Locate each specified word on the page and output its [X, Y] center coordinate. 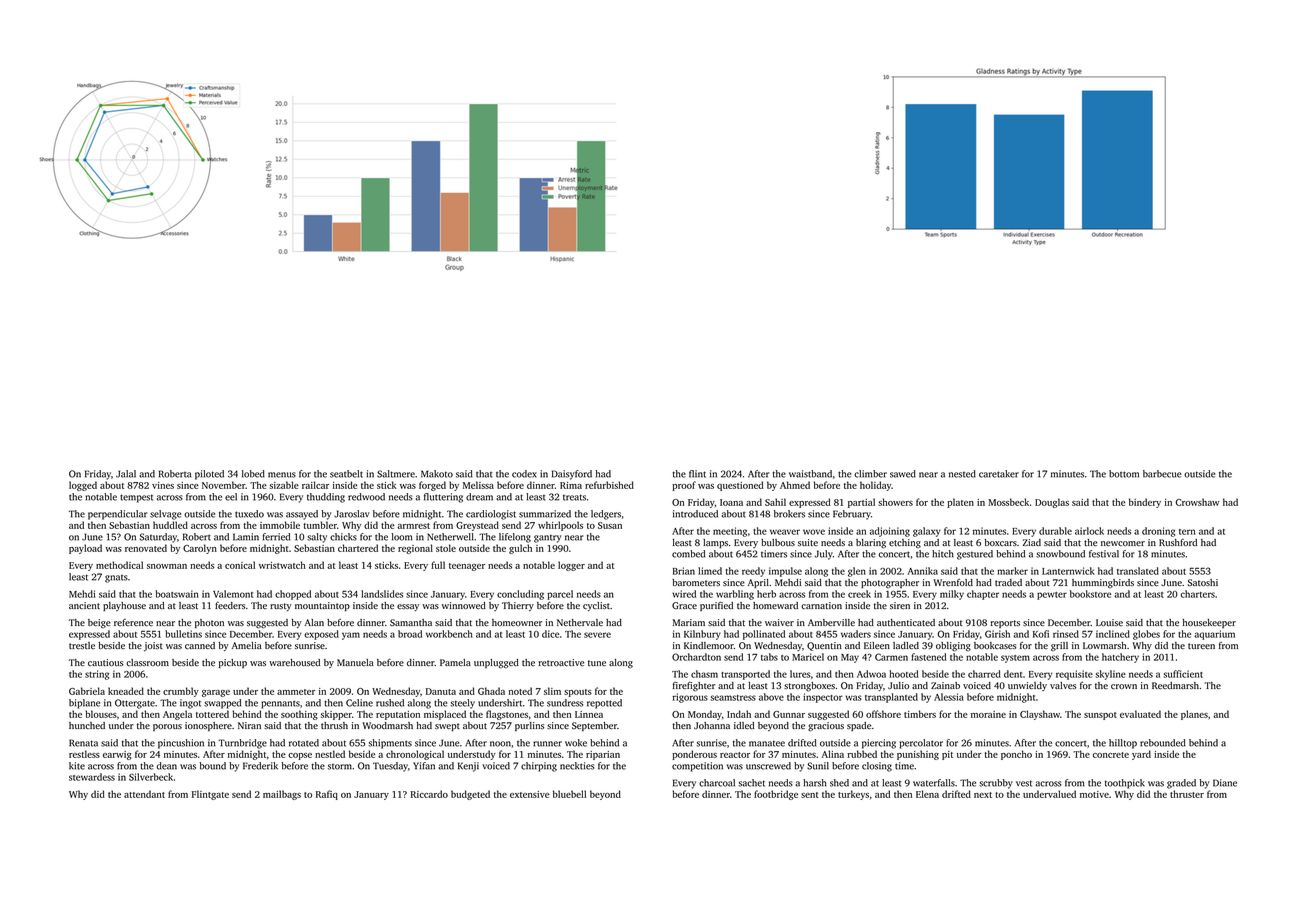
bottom [1124, 474]
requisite [1074, 675]
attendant [144, 794]
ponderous [694, 755]
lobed [253, 474]
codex [524, 474]
